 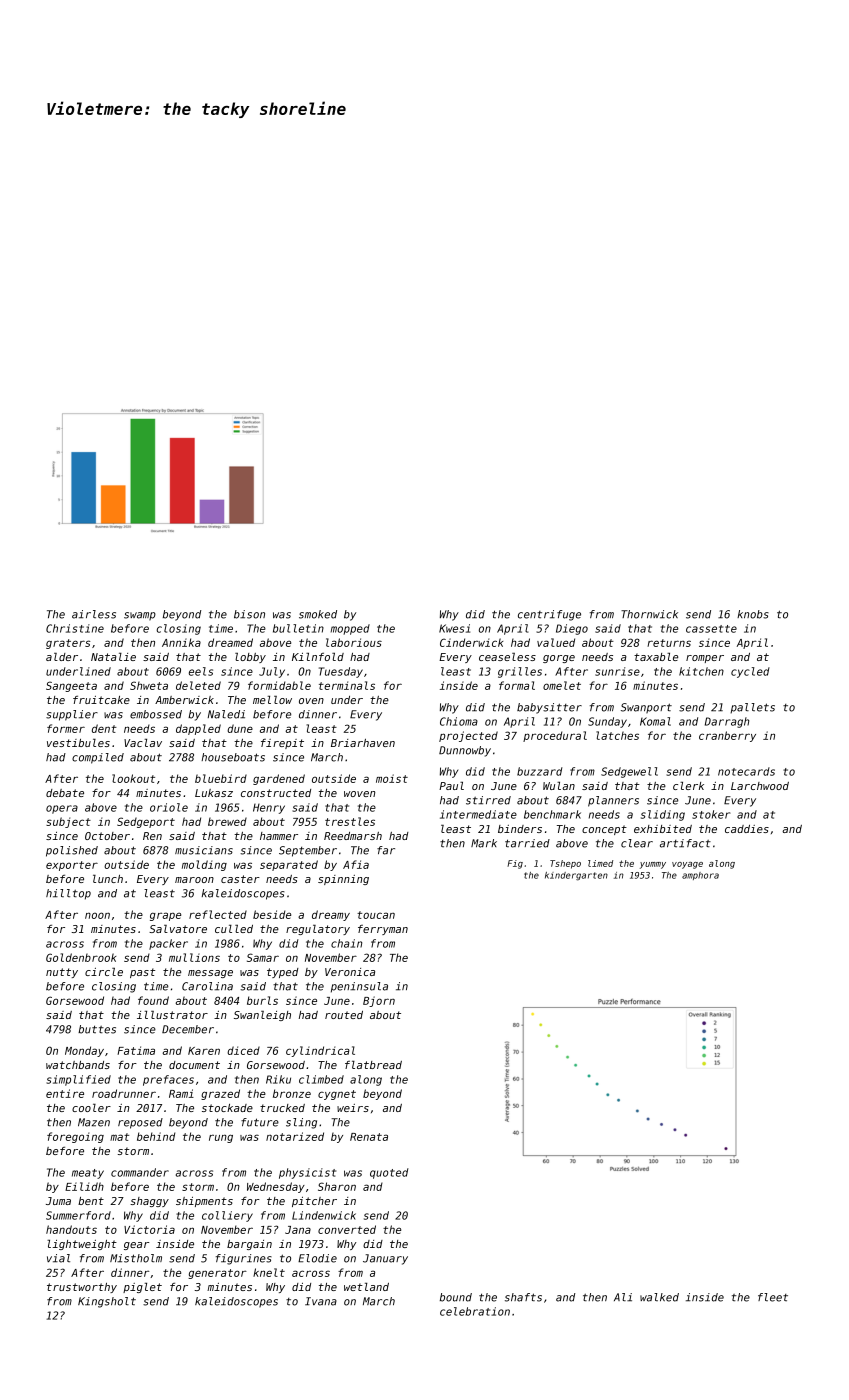 What do you see at coordinates (600, 863) in the image?
I see `limed` at bounding box center [600, 863].
